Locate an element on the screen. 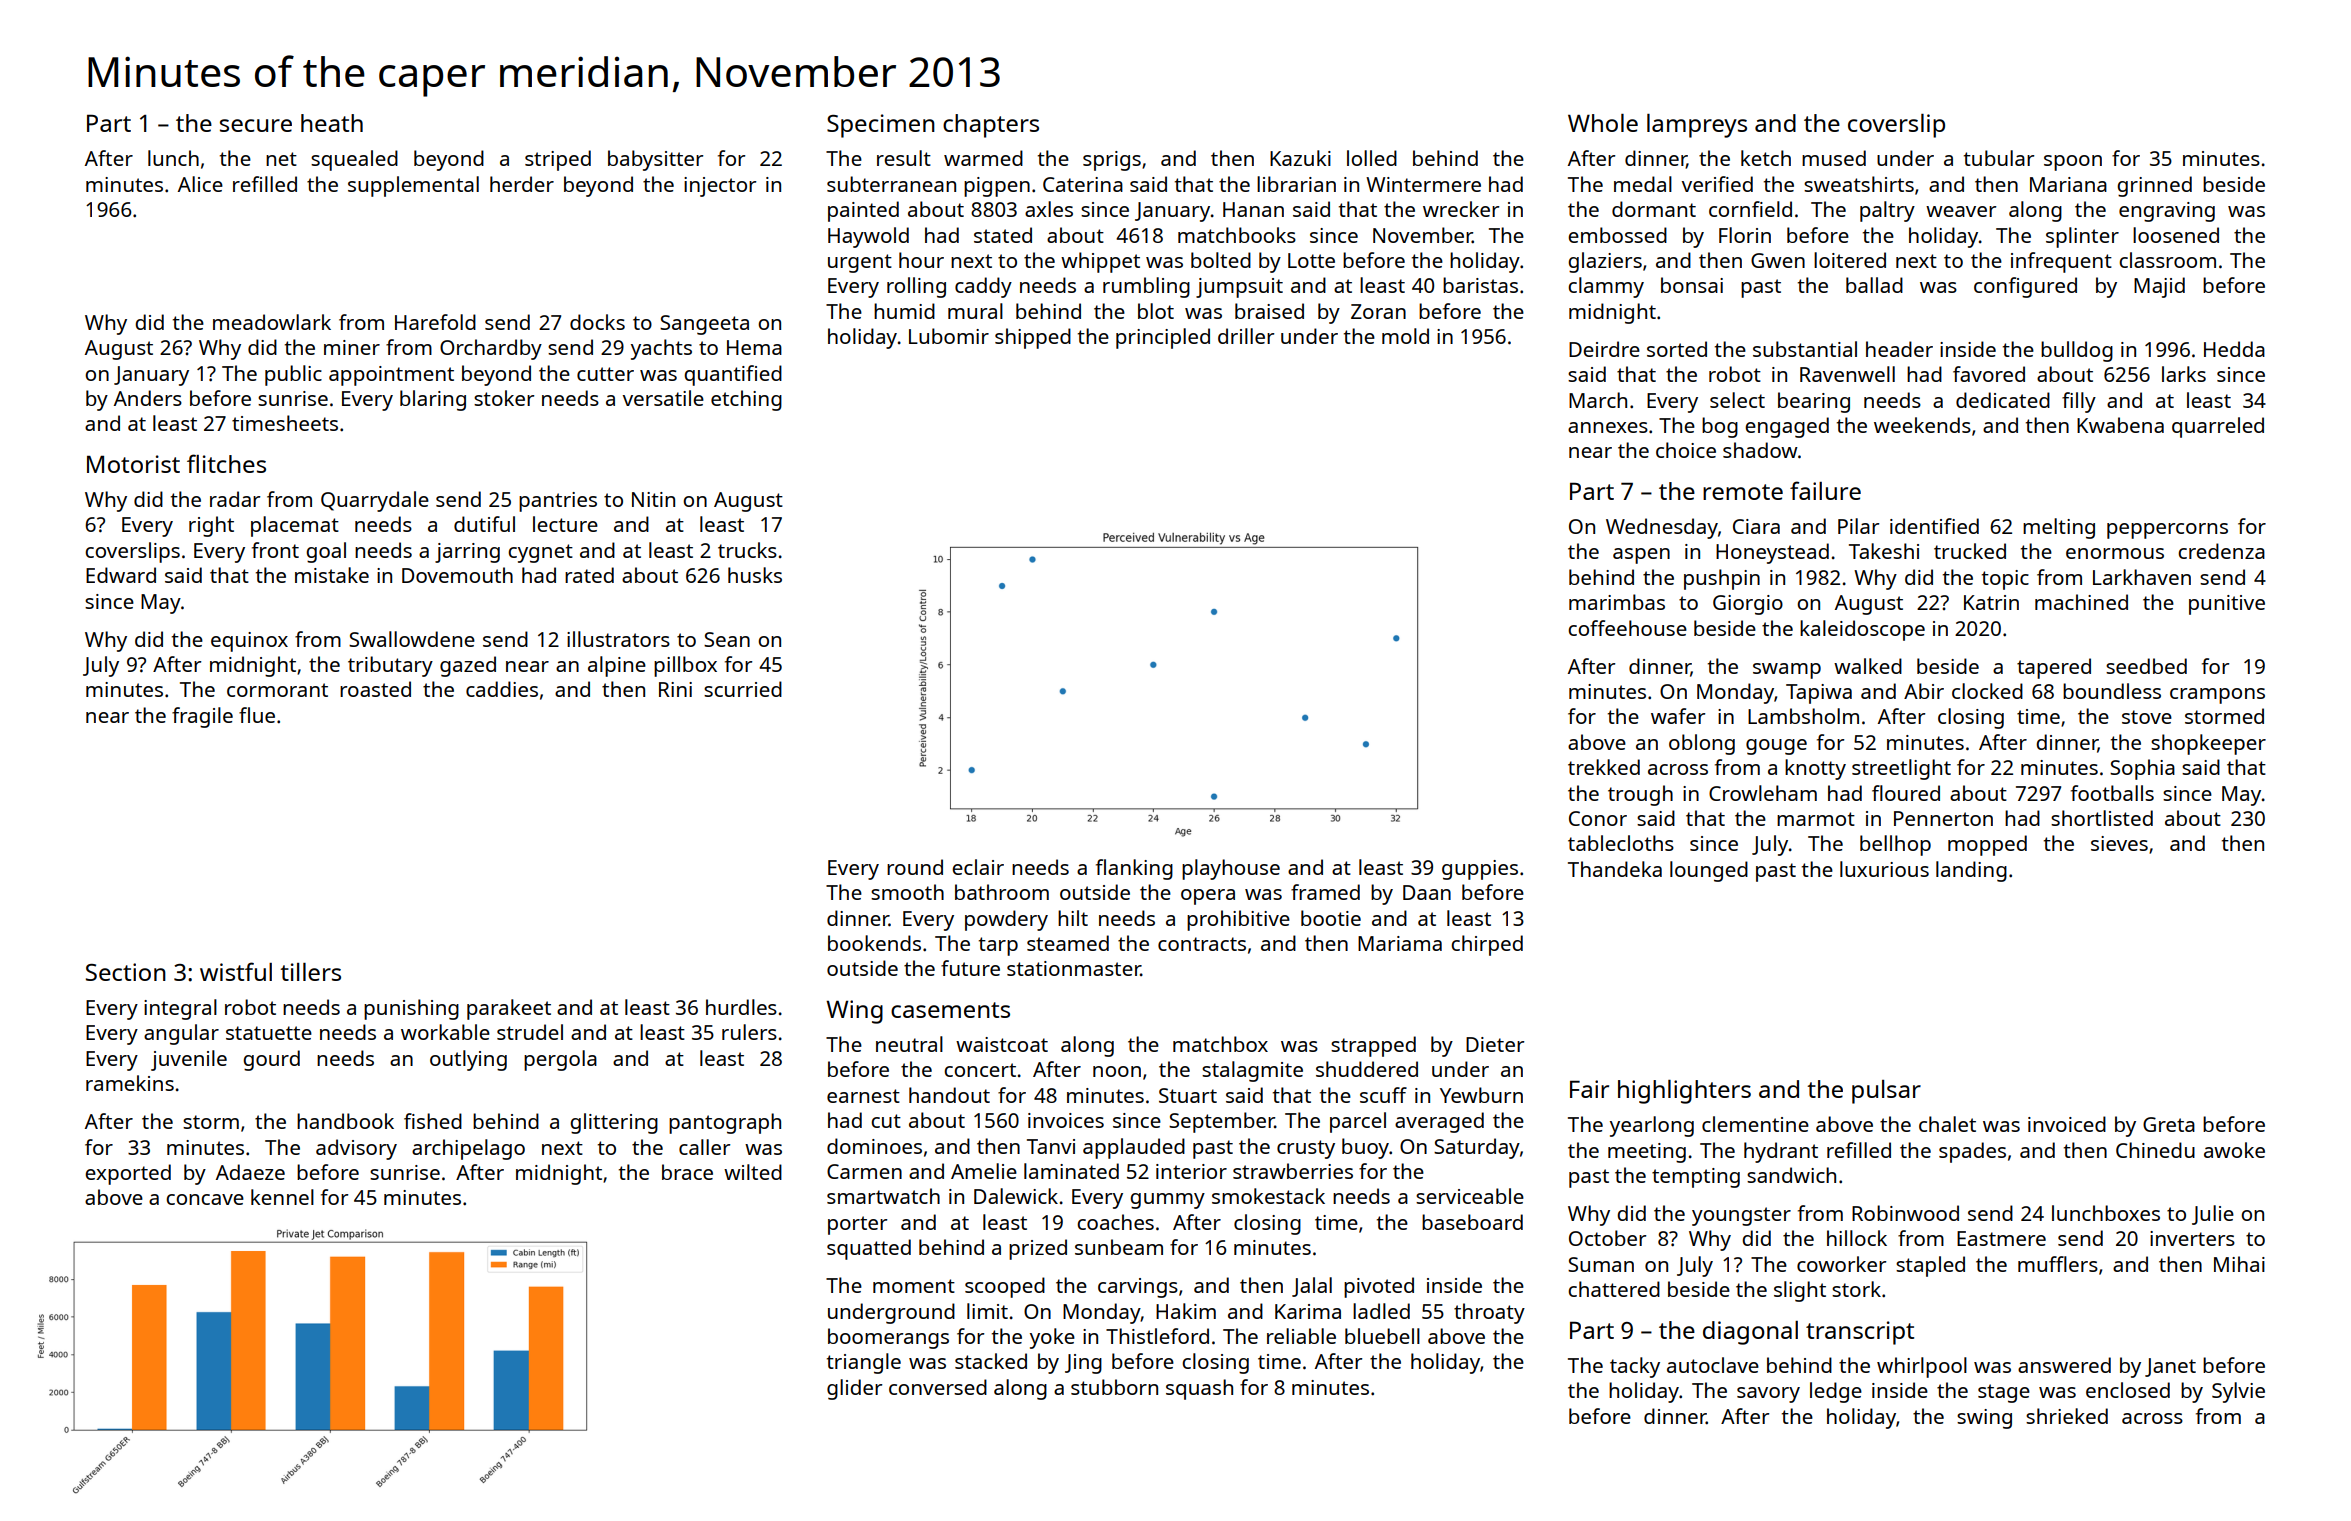 This screenshot has width=2351, height=1521. mufflers is located at coordinates (2058, 1264).
